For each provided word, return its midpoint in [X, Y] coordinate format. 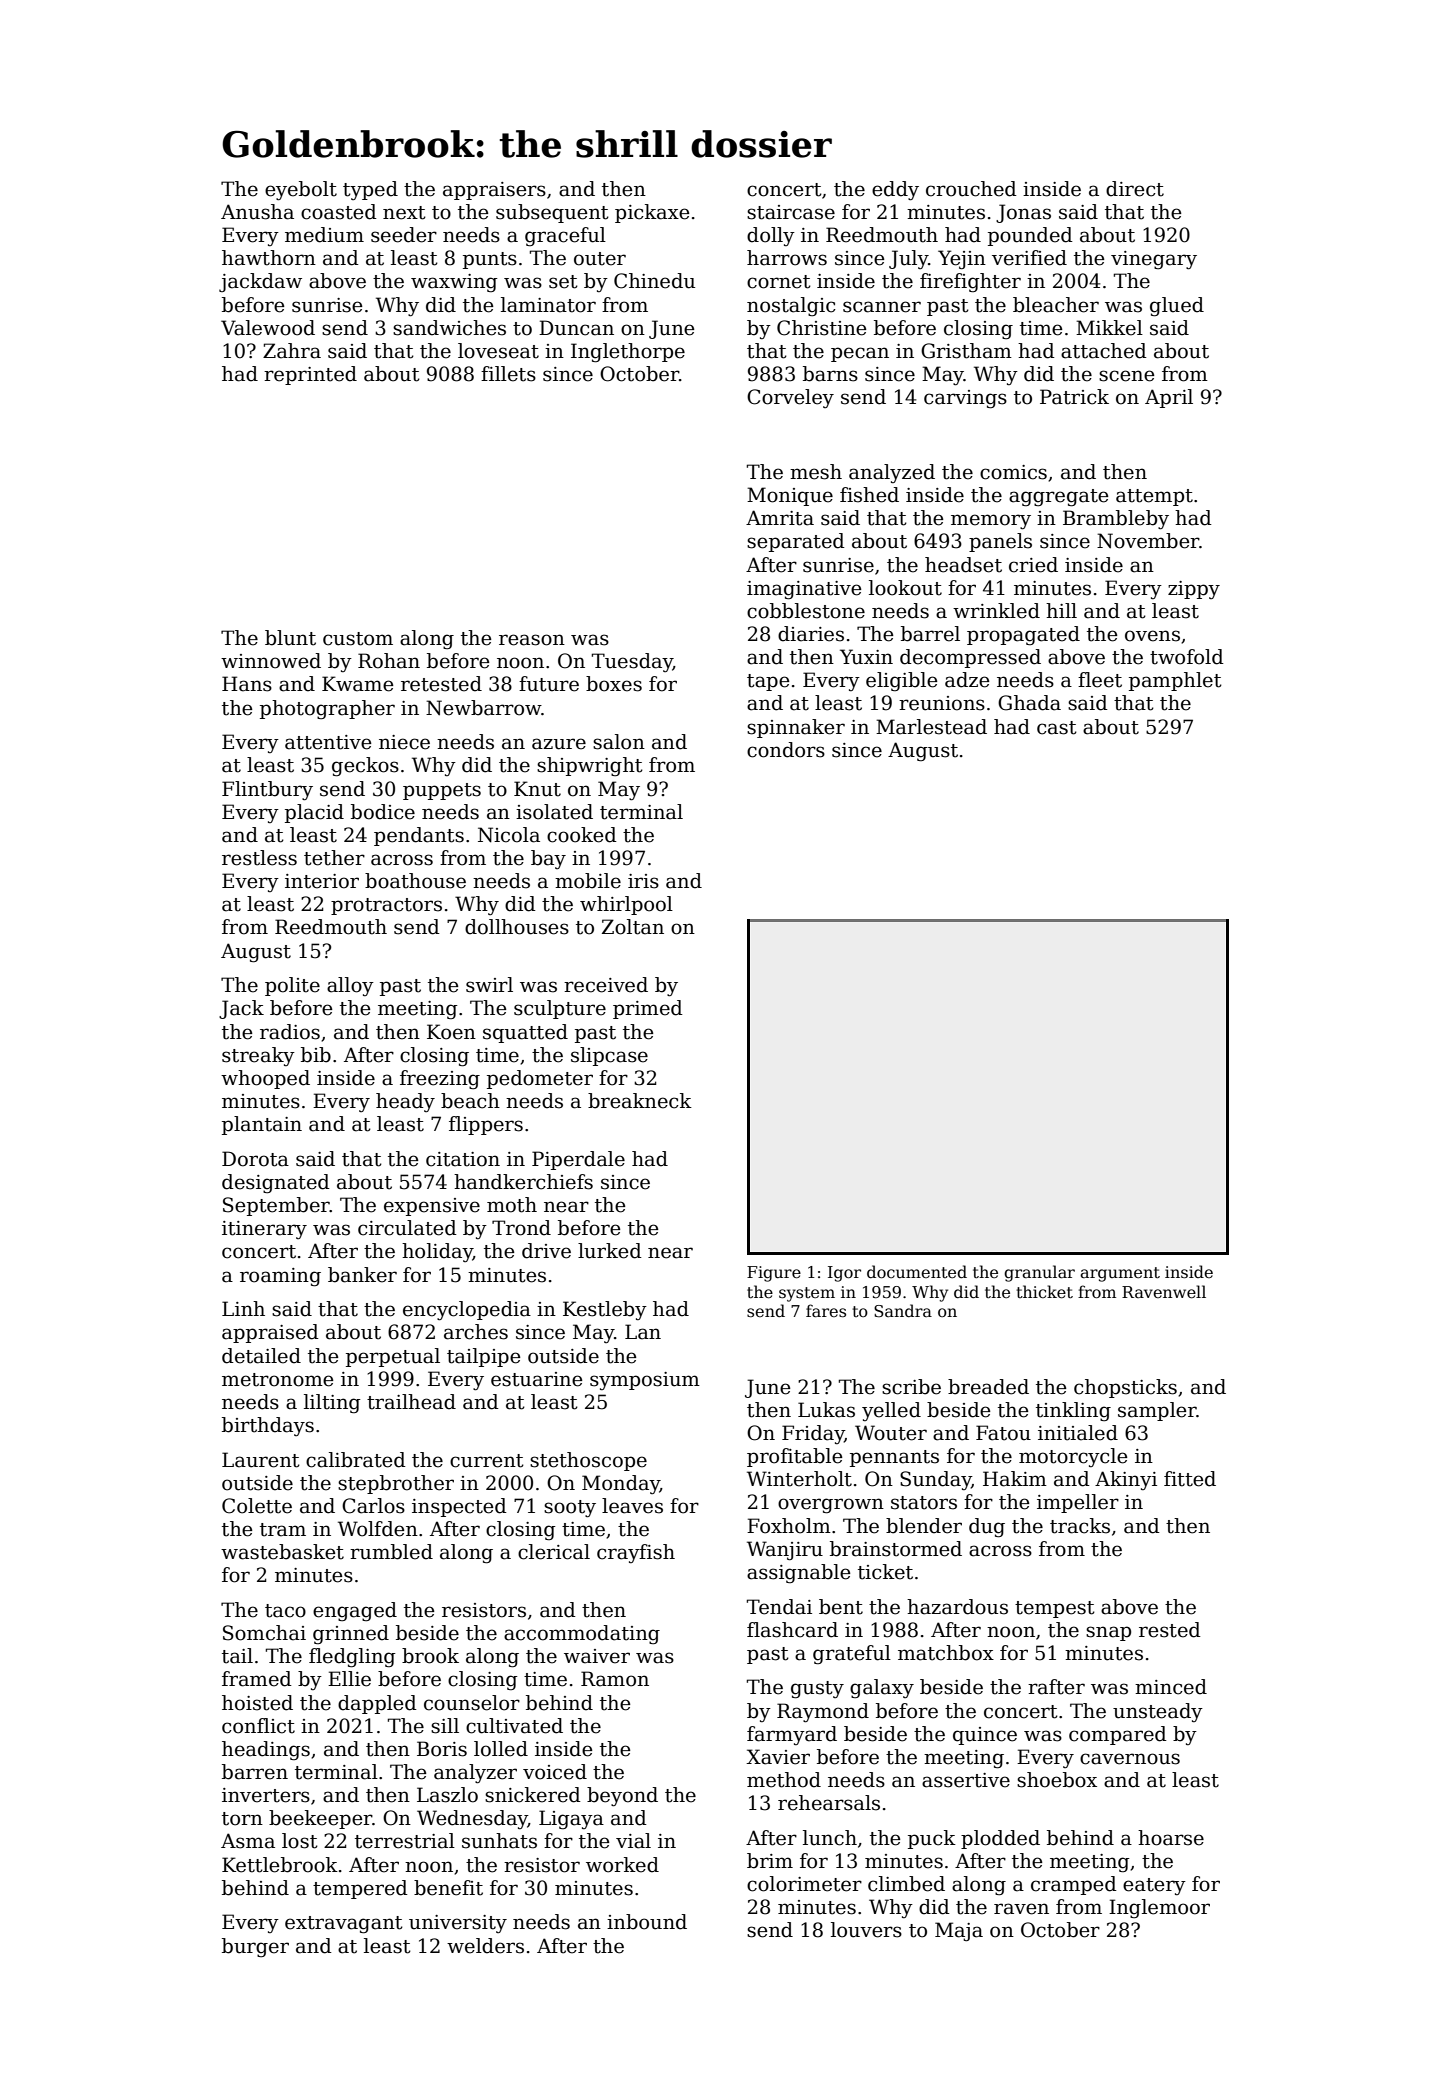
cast [1057, 728]
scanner [882, 307]
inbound [647, 1922]
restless [259, 858]
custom [358, 639]
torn [242, 1819]
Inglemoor [1159, 1909]
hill [1061, 610]
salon [619, 742]
